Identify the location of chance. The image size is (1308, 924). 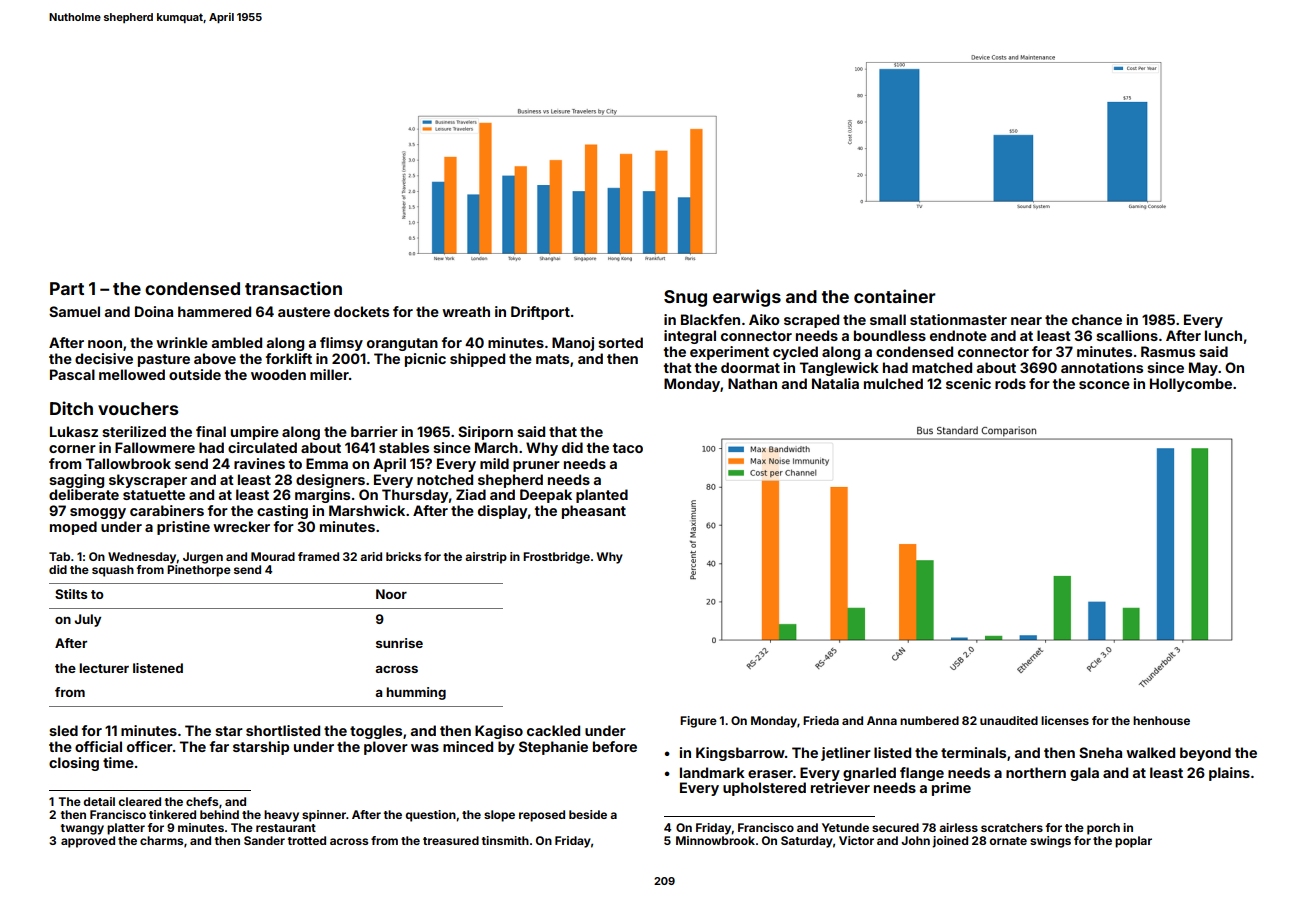
(1097, 319).
